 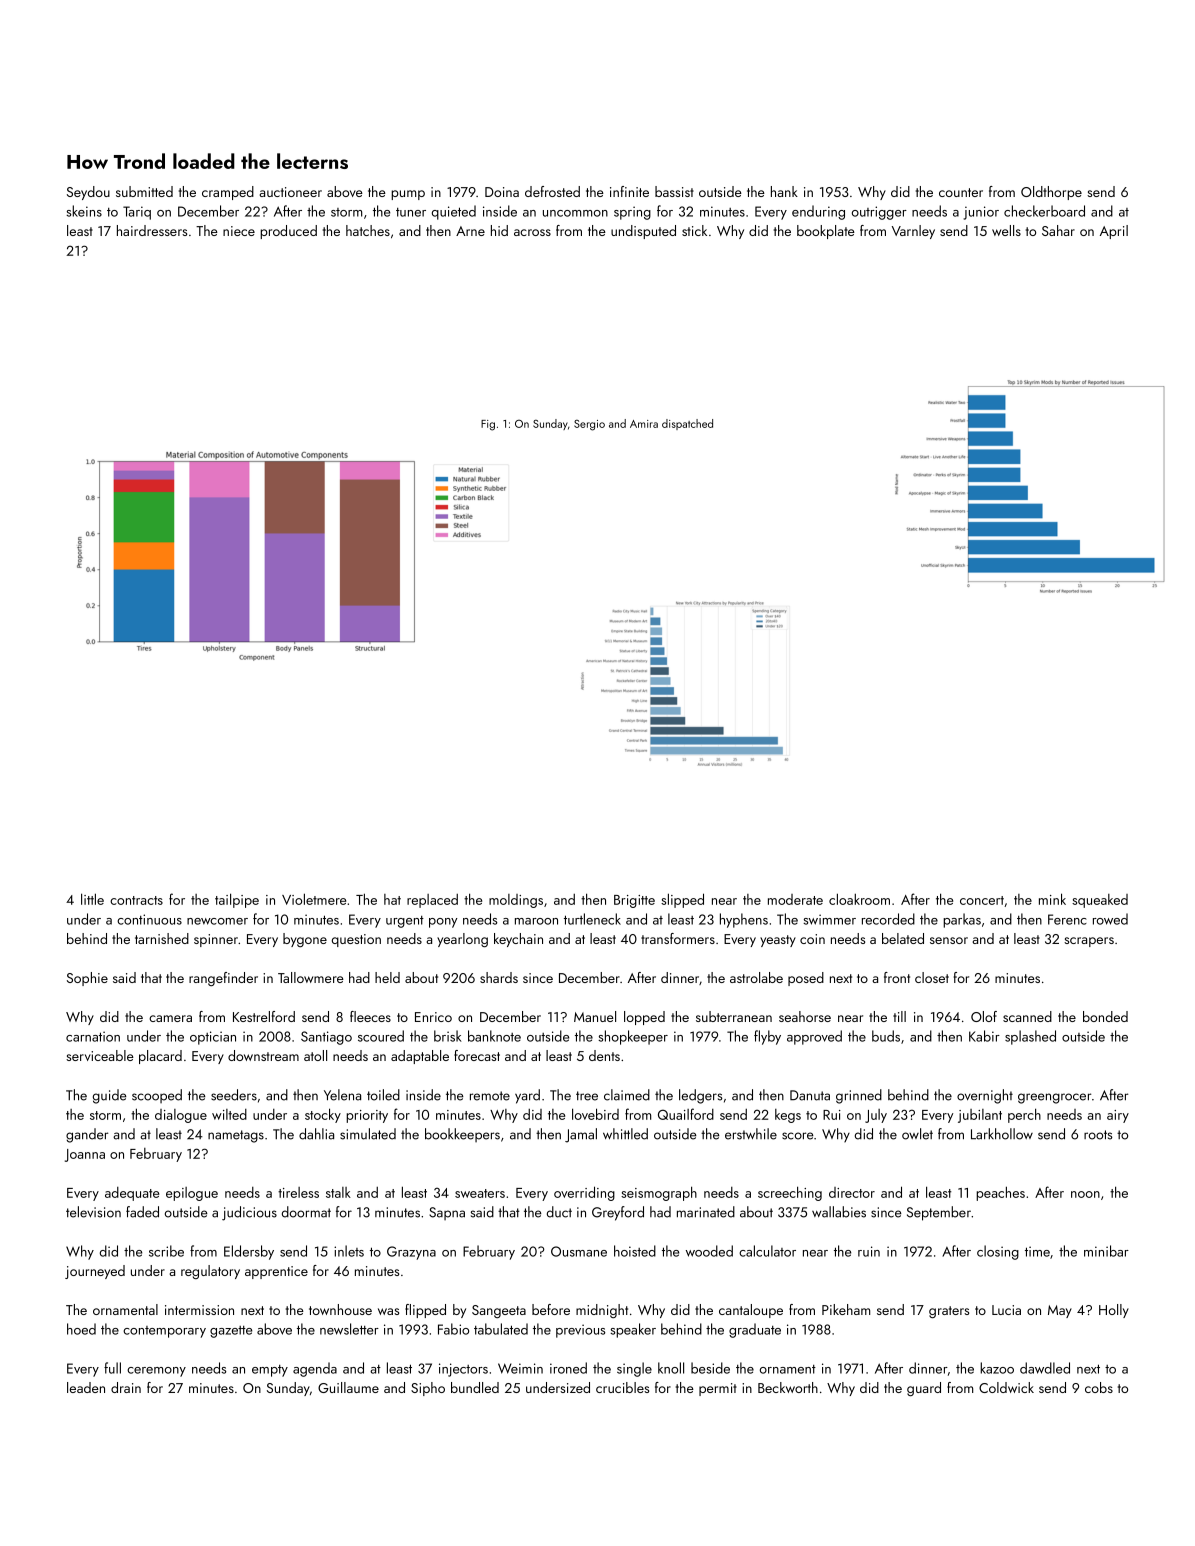 What do you see at coordinates (126, 1387) in the document?
I see `drain` at bounding box center [126, 1387].
